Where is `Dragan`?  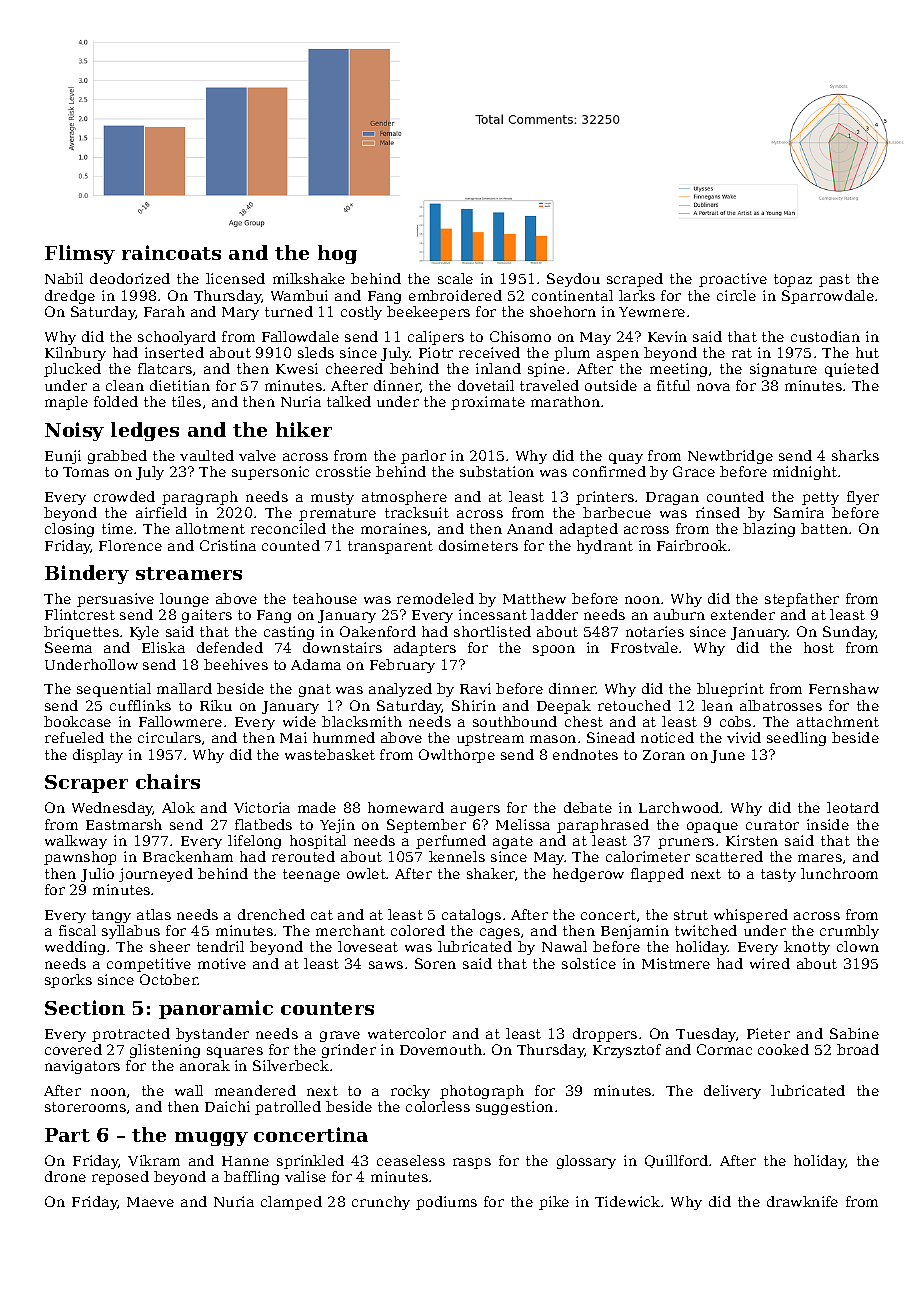 Dragan is located at coordinates (672, 498).
